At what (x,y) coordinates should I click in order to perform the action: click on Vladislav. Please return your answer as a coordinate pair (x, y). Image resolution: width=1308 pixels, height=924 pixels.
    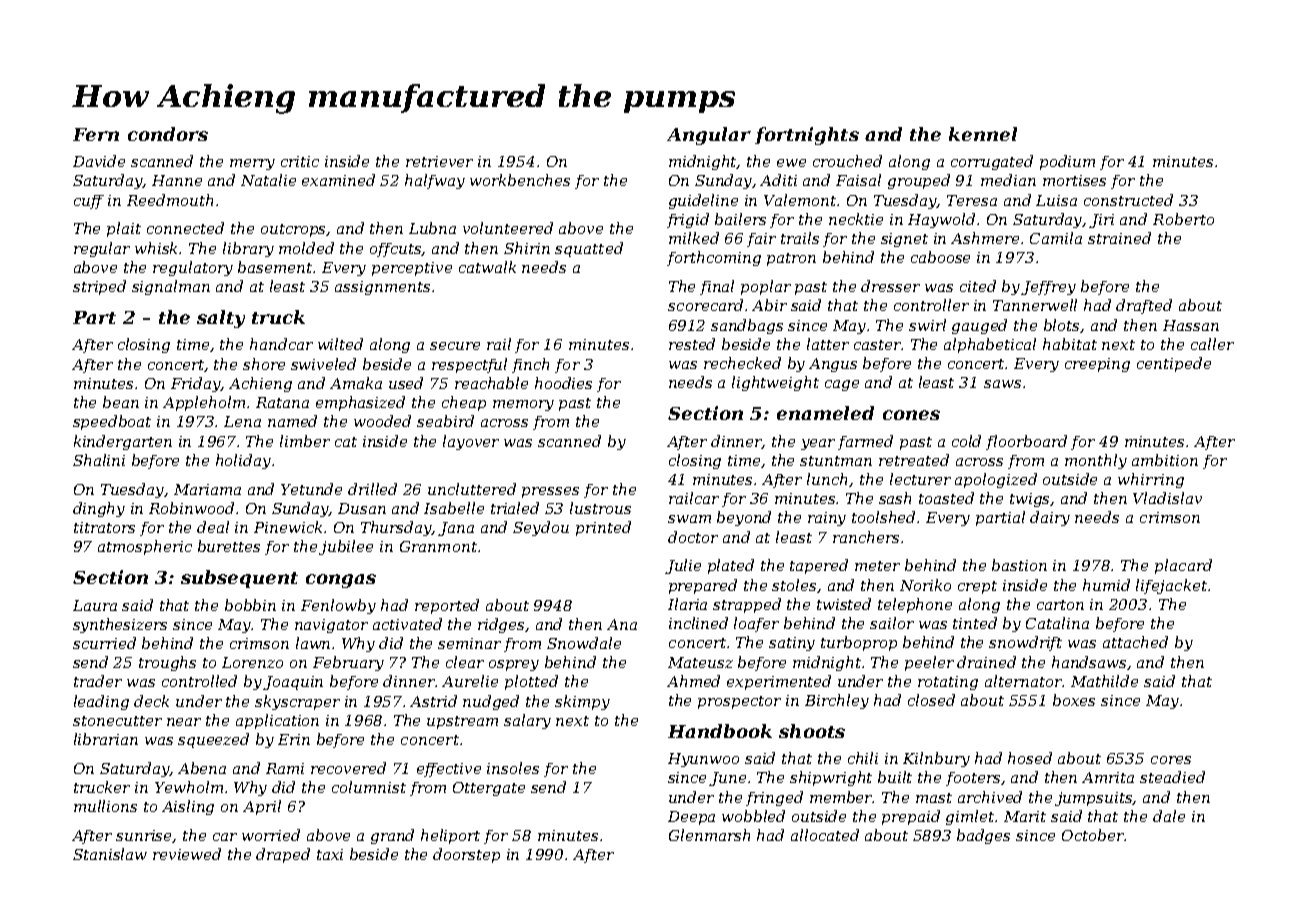
    Looking at the image, I should click on (1167, 498).
